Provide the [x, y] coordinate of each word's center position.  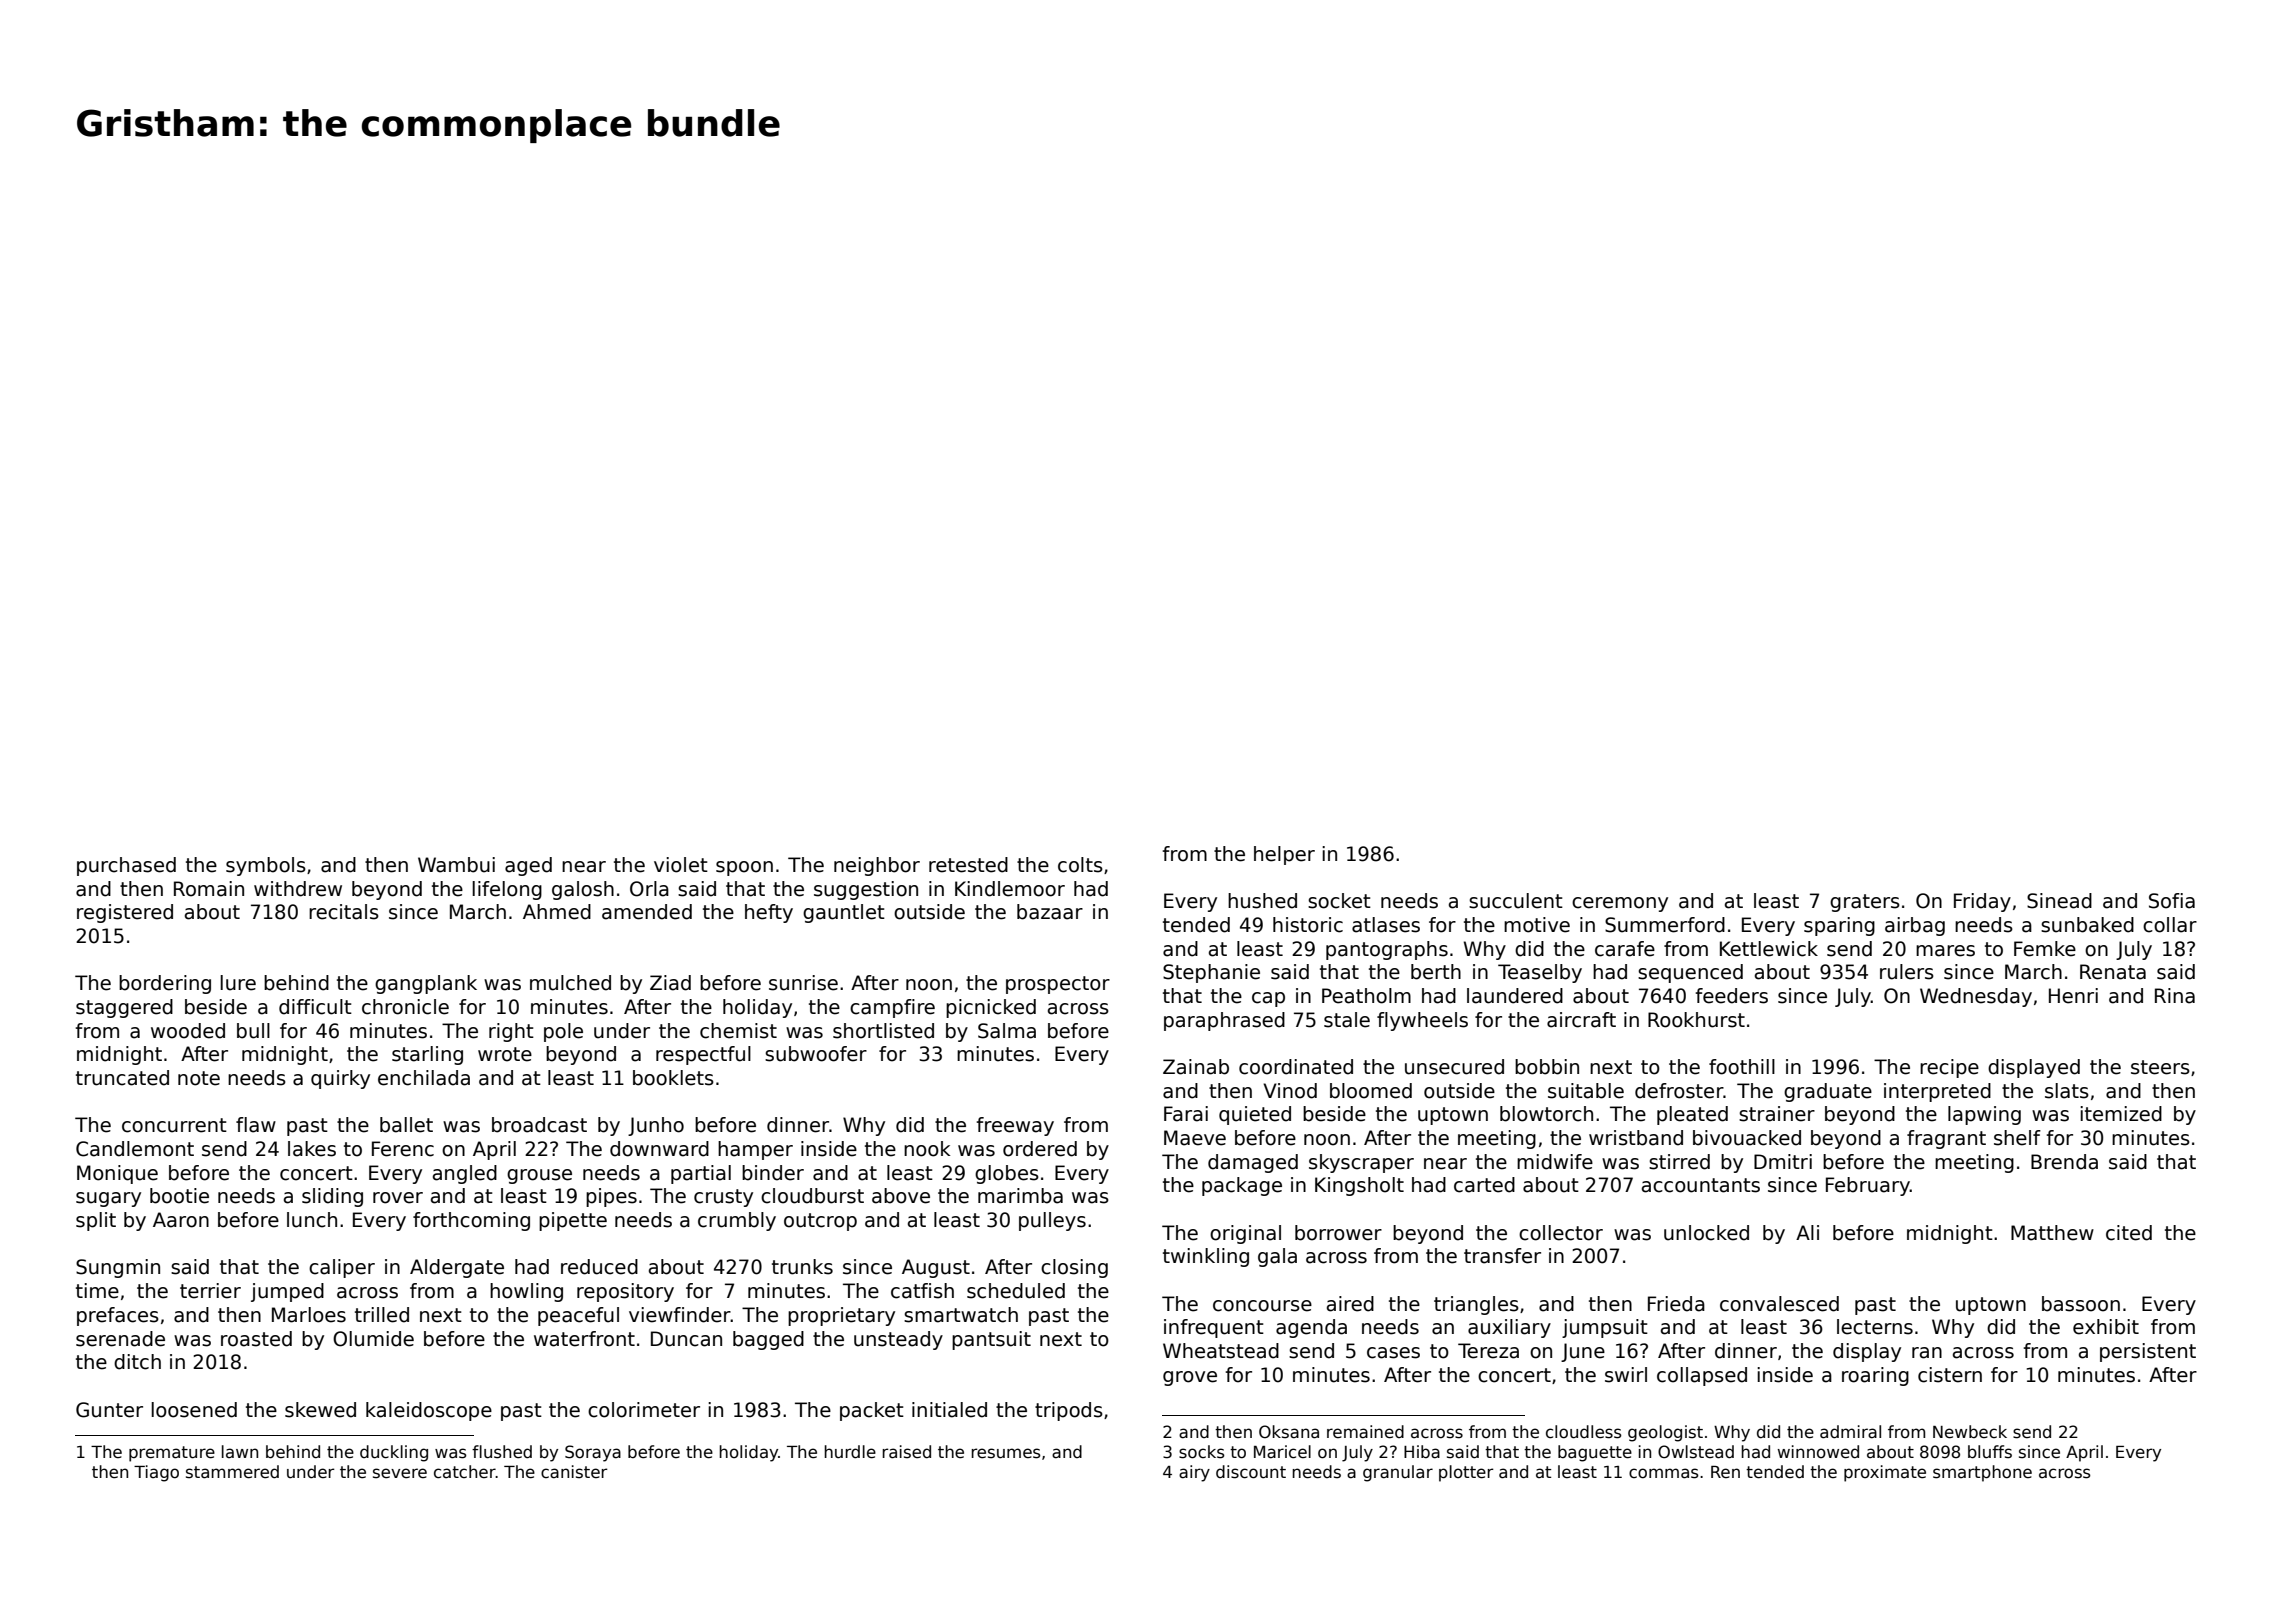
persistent [2148, 1352]
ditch [137, 1362]
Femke [2045, 949]
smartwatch [961, 1315]
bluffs [1990, 1452]
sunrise [803, 983]
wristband [1636, 1138]
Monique [117, 1174]
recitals [344, 912]
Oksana [1289, 1432]
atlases [1386, 925]
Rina [2175, 996]
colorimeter [644, 1410]
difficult [315, 1007]
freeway [1015, 1126]
